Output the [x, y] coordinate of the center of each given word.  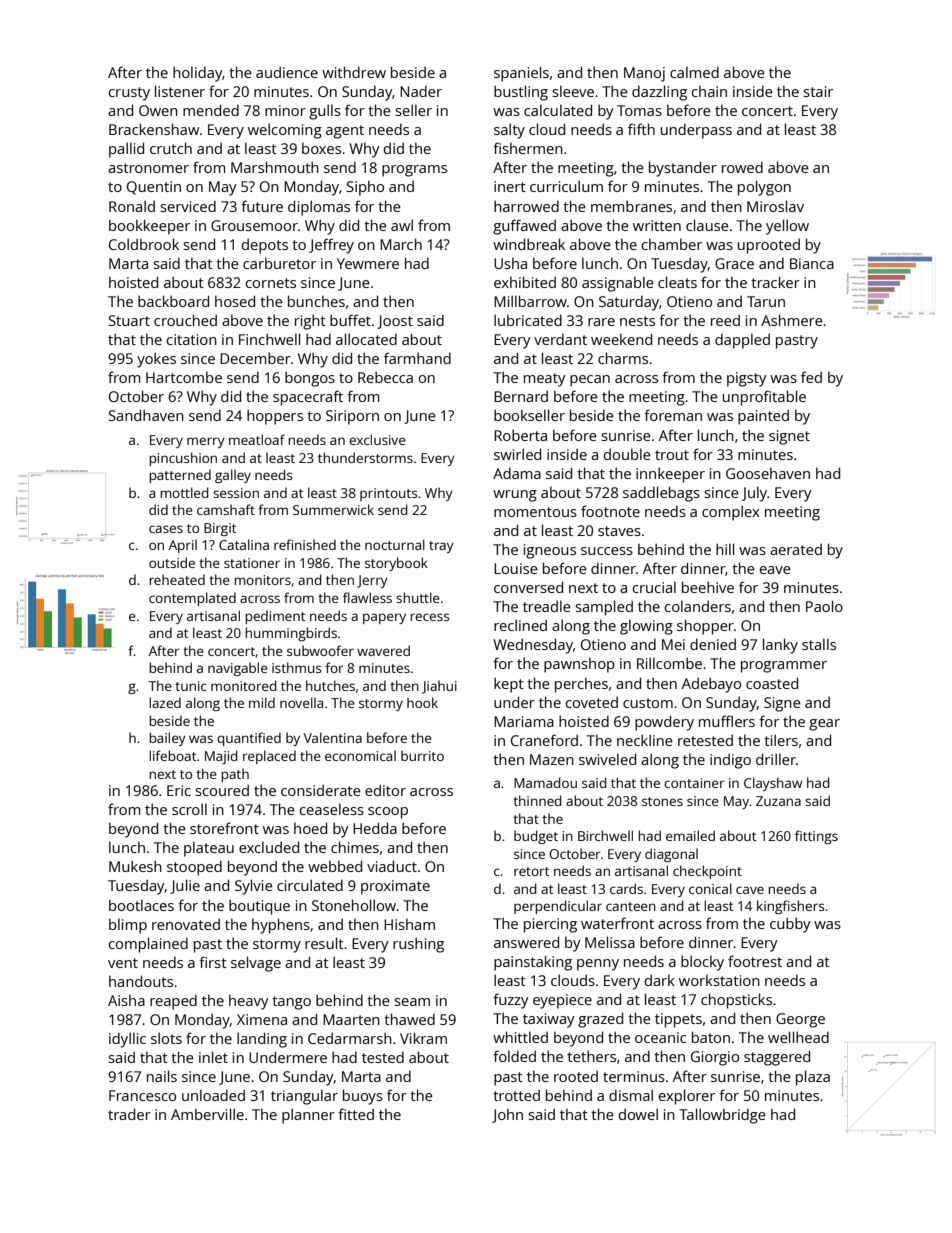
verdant [560, 339]
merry [206, 442]
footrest [755, 961]
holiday [197, 74]
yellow [787, 227]
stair [818, 91]
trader [129, 1114]
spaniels [521, 74]
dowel [638, 1114]
